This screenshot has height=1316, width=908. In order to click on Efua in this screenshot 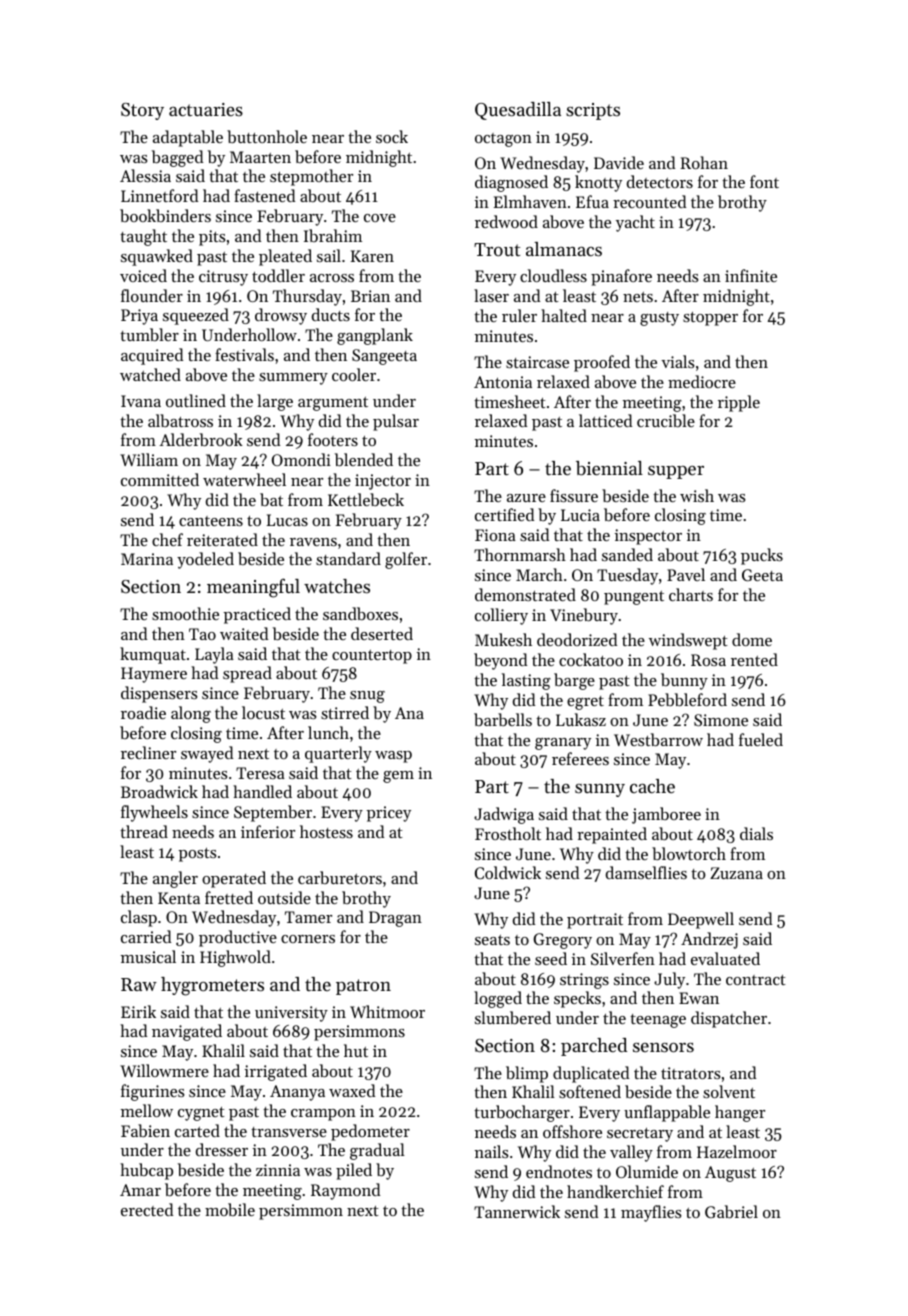, I will do `click(592, 201)`.
